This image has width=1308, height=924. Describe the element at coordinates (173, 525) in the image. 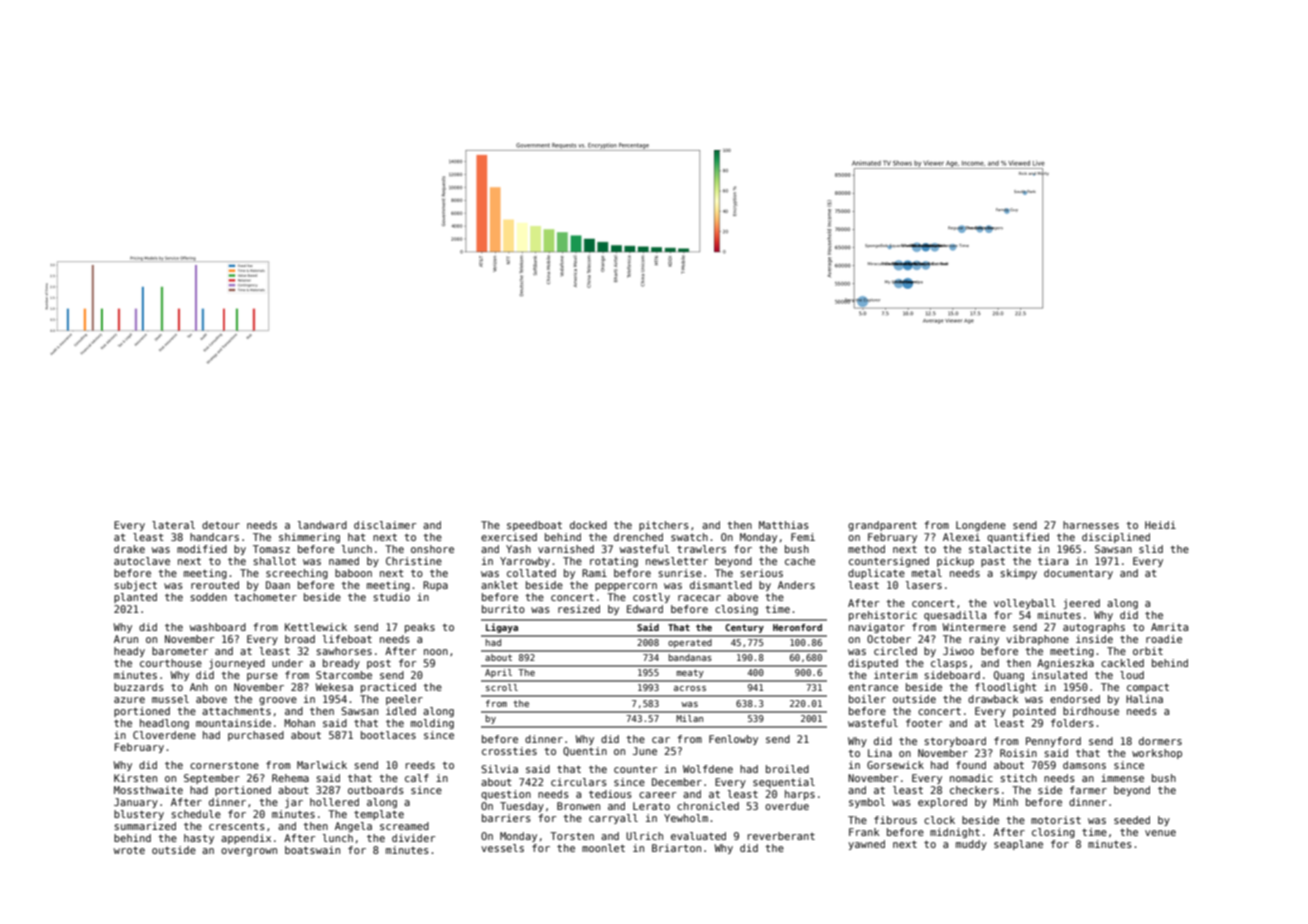

I see `lateral` at that location.
